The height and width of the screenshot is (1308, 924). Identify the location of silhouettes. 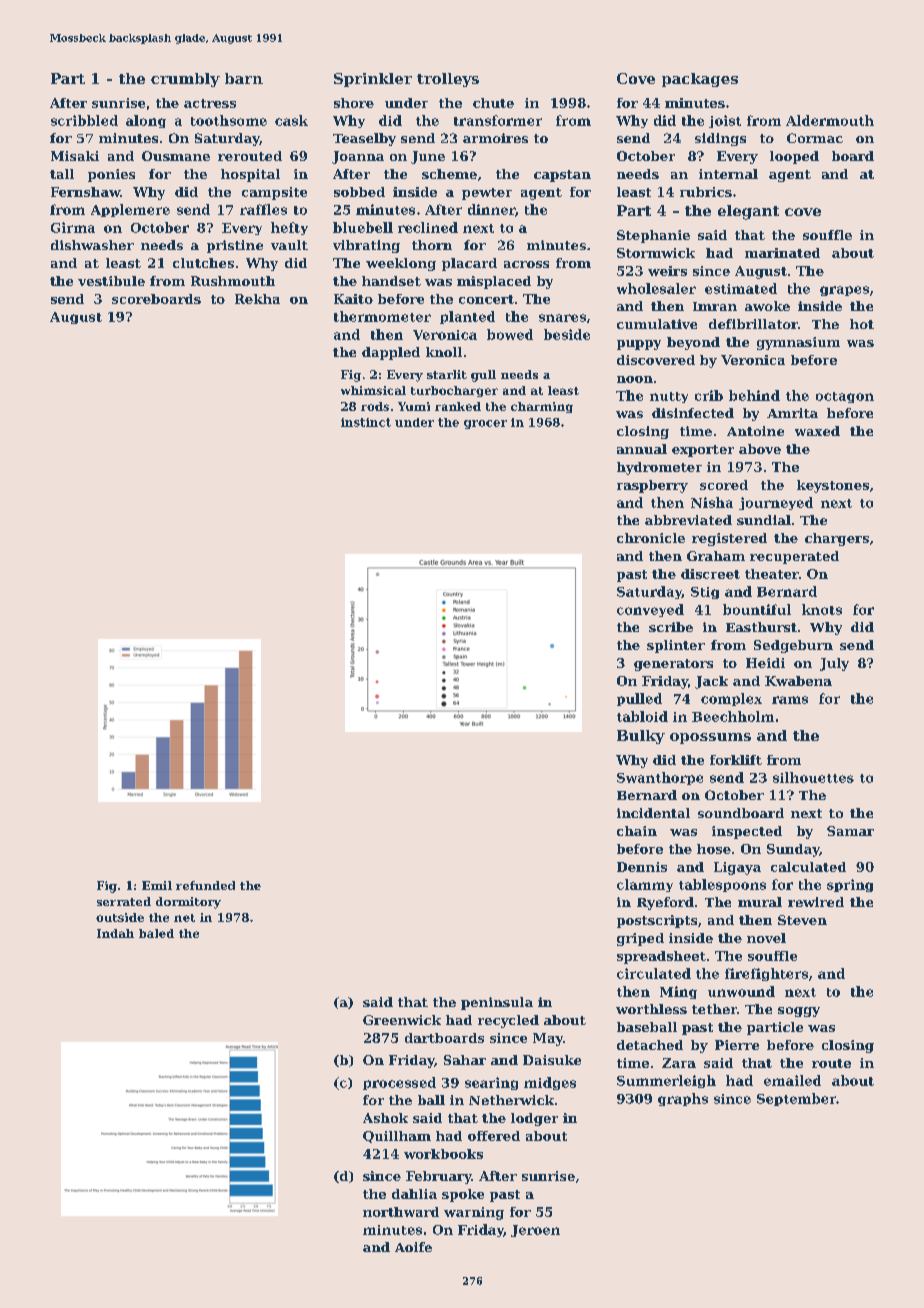
(813, 777).
